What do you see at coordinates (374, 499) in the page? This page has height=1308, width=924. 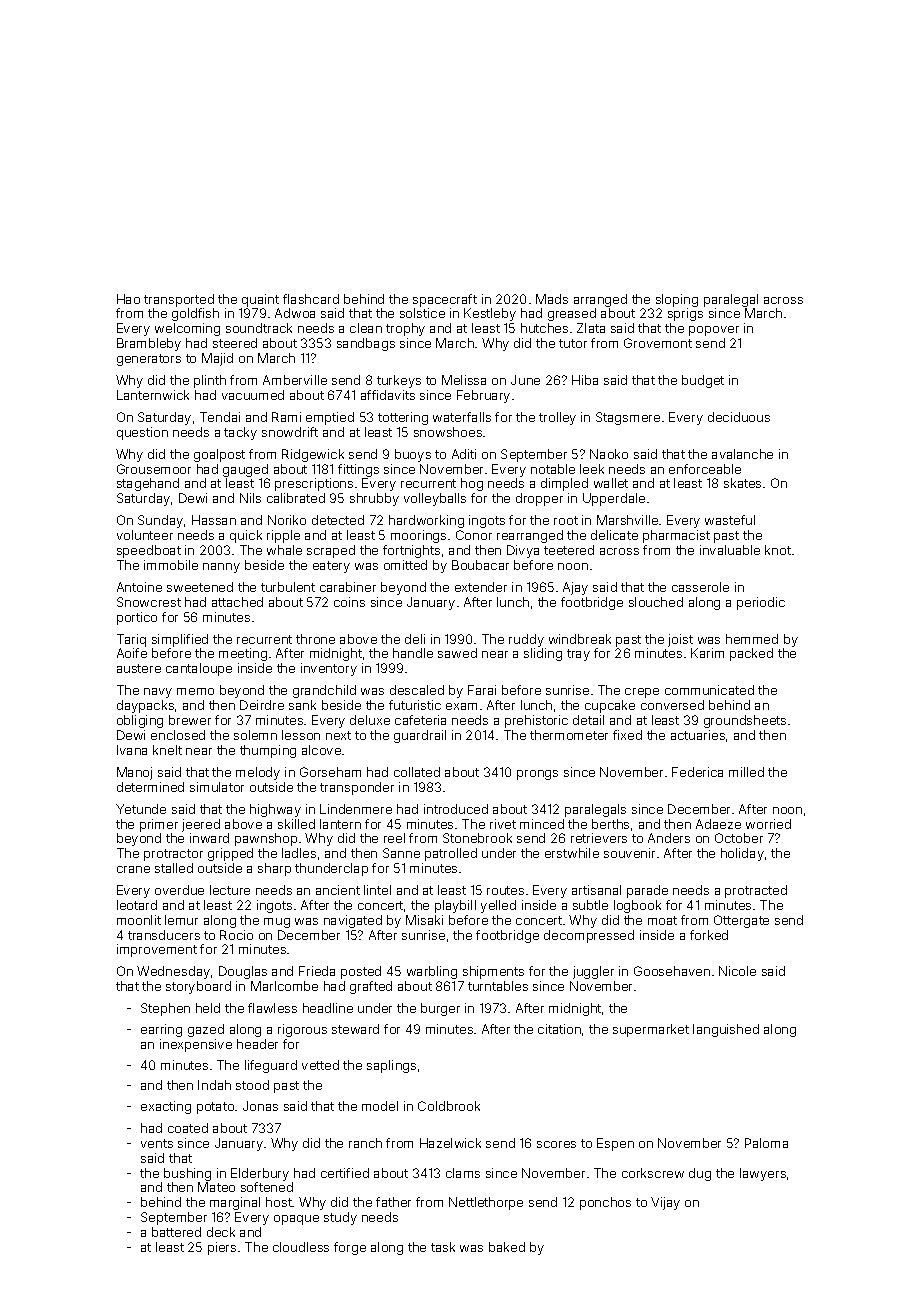 I see `shrubby` at bounding box center [374, 499].
